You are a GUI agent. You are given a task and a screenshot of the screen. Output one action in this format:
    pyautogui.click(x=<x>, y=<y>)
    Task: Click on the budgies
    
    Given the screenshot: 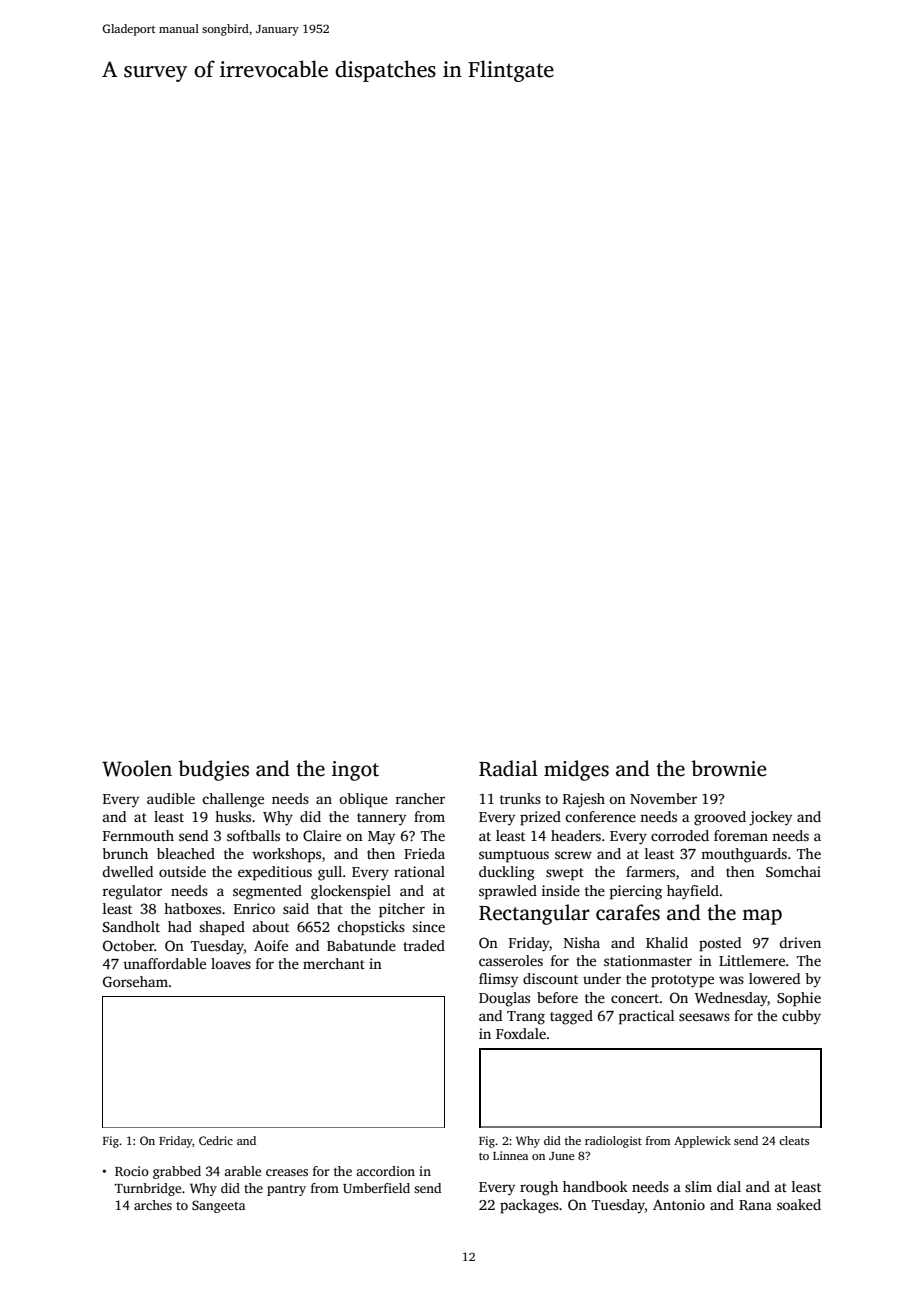 What is the action you would take?
    pyautogui.click(x=213, y=770)
